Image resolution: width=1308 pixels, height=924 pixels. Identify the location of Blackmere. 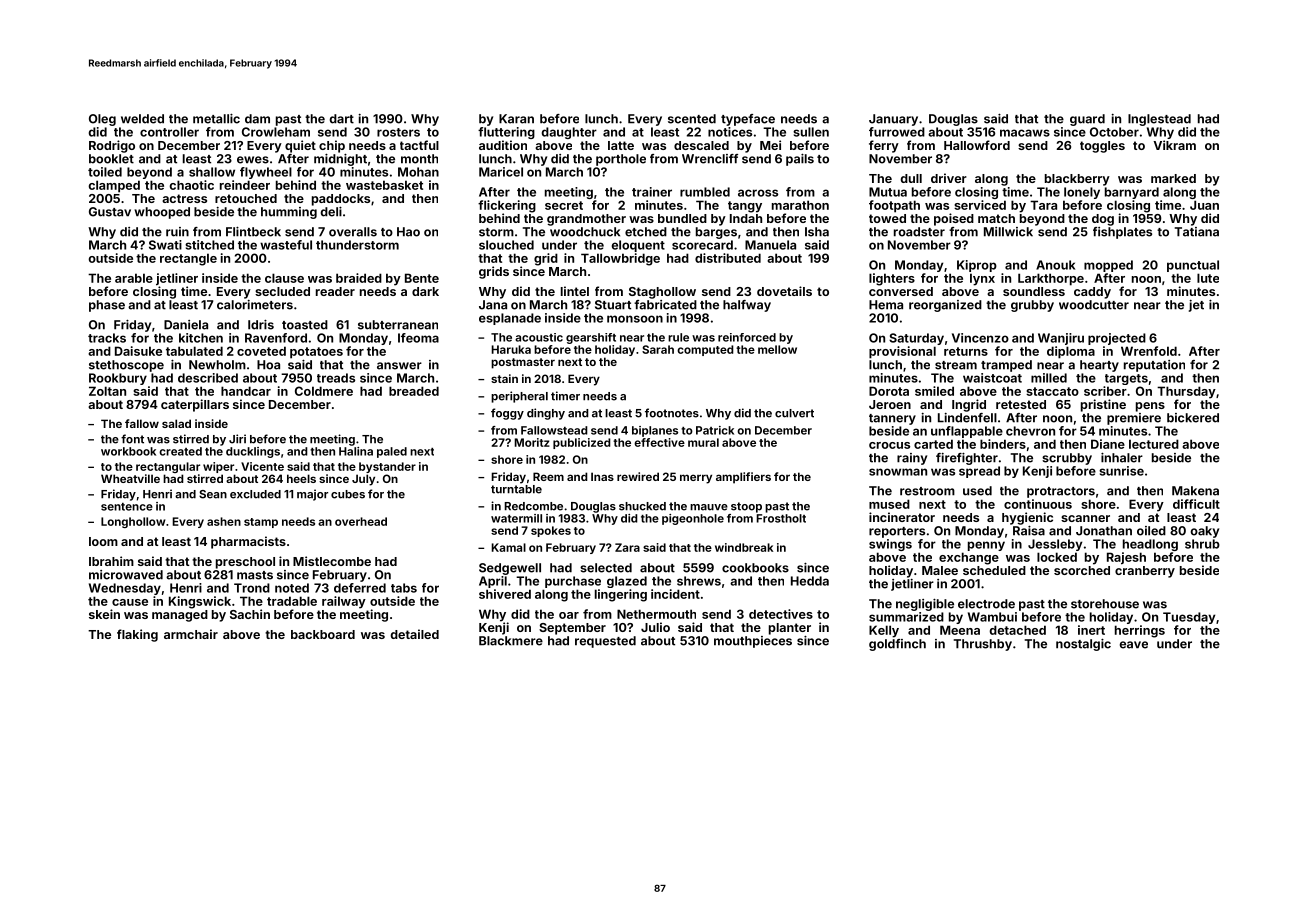
(511, 641).
